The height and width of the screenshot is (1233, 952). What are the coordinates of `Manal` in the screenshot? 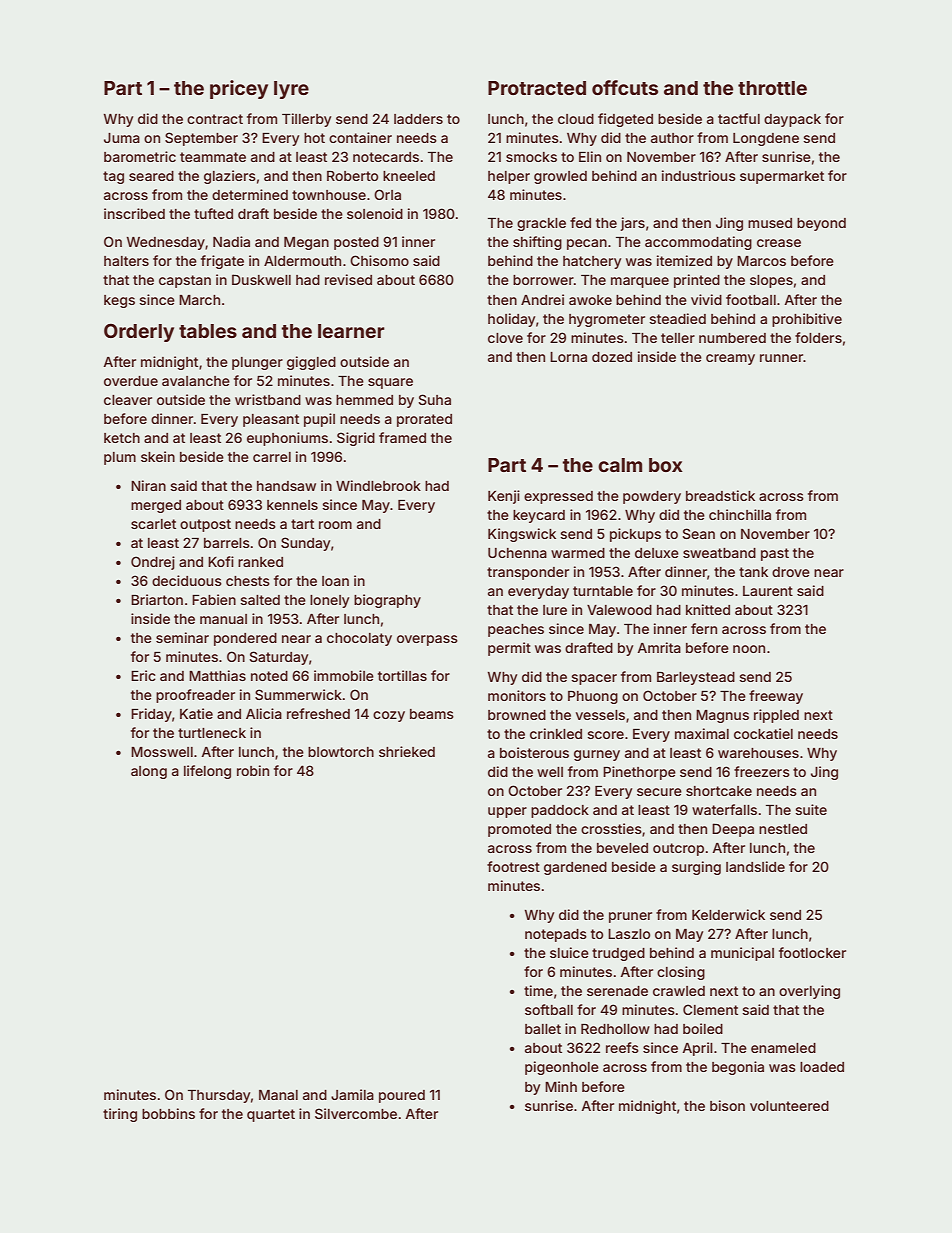 It's located at (278, 1095).
